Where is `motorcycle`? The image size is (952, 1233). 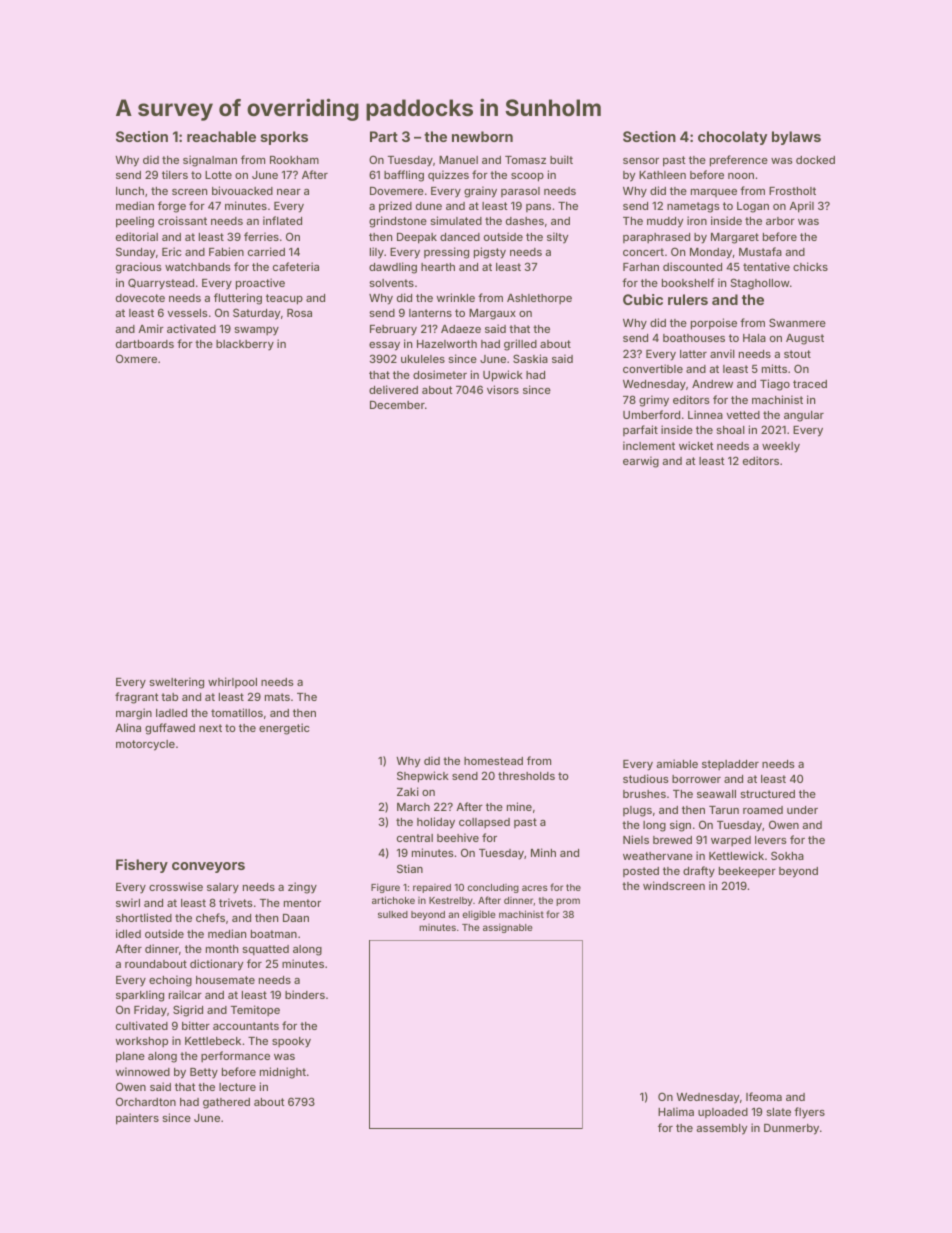 motorcycle is located at coordinates (145, 745).
